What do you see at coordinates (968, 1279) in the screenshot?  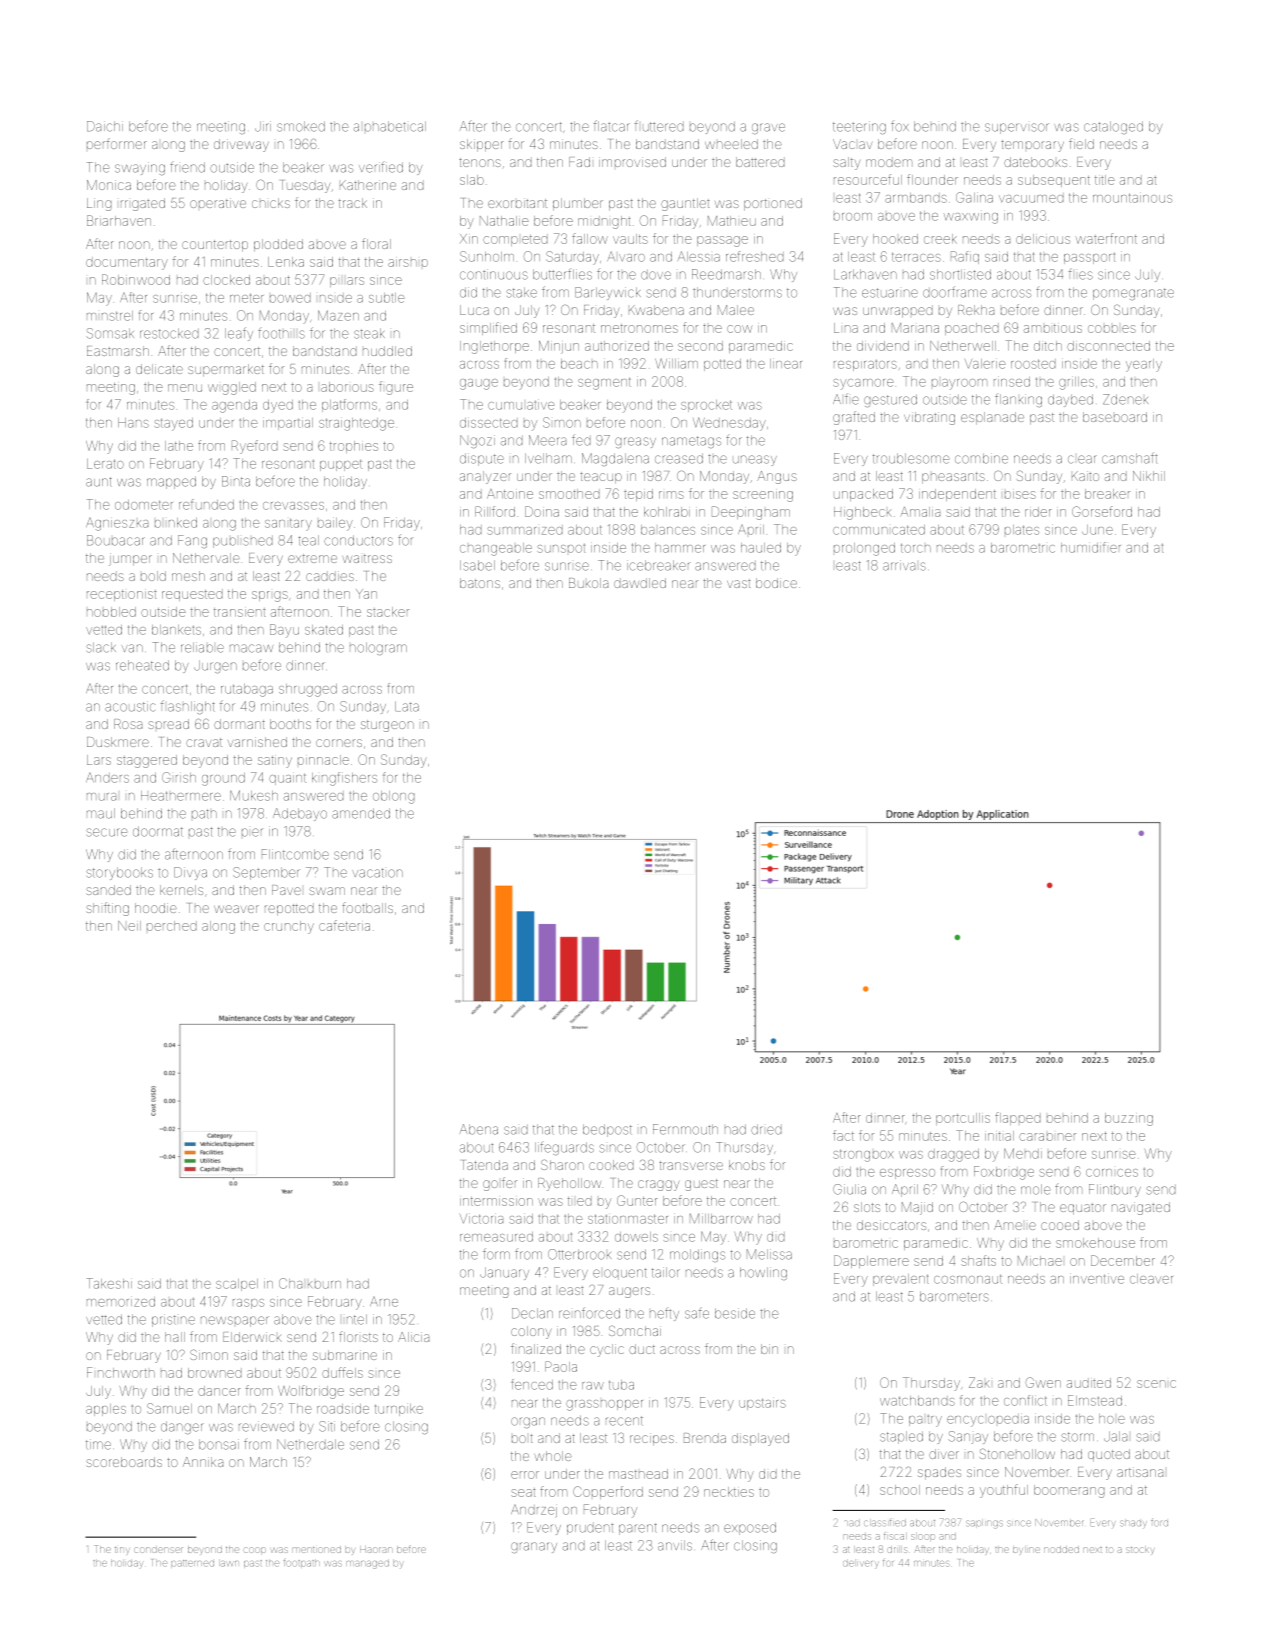 I see `cosmonaut` at bounding box center [968, 1279].
